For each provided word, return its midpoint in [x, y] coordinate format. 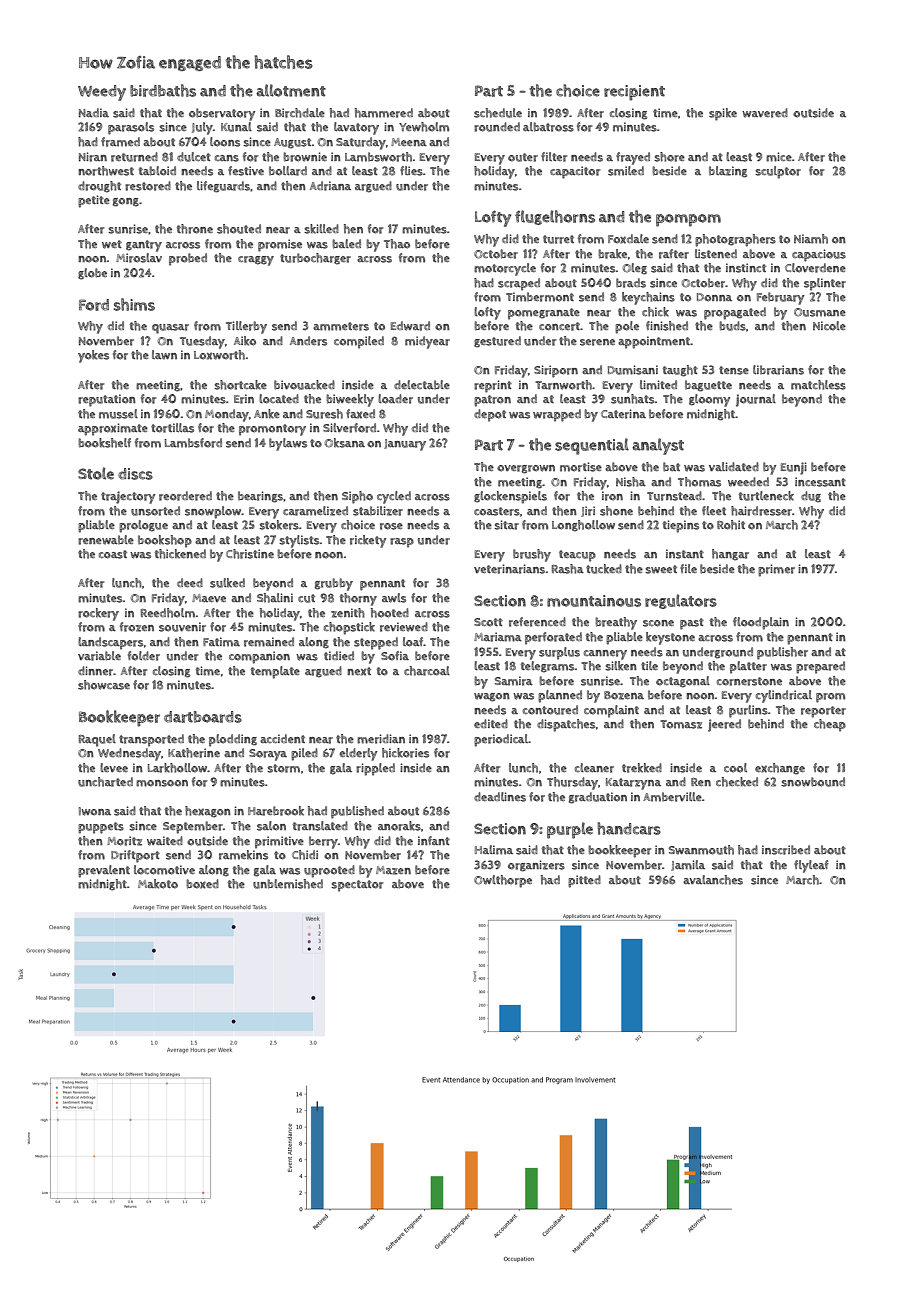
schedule [498, 113]
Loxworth [219, 355]
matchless [818, 385]
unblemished [288, 884]
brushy [532, 555]
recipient [634, 93]
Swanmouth [701, 850]
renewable [106, 540]
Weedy [102, 93]
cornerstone [749, 681]
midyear [427, 342]
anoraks [399, 826]
